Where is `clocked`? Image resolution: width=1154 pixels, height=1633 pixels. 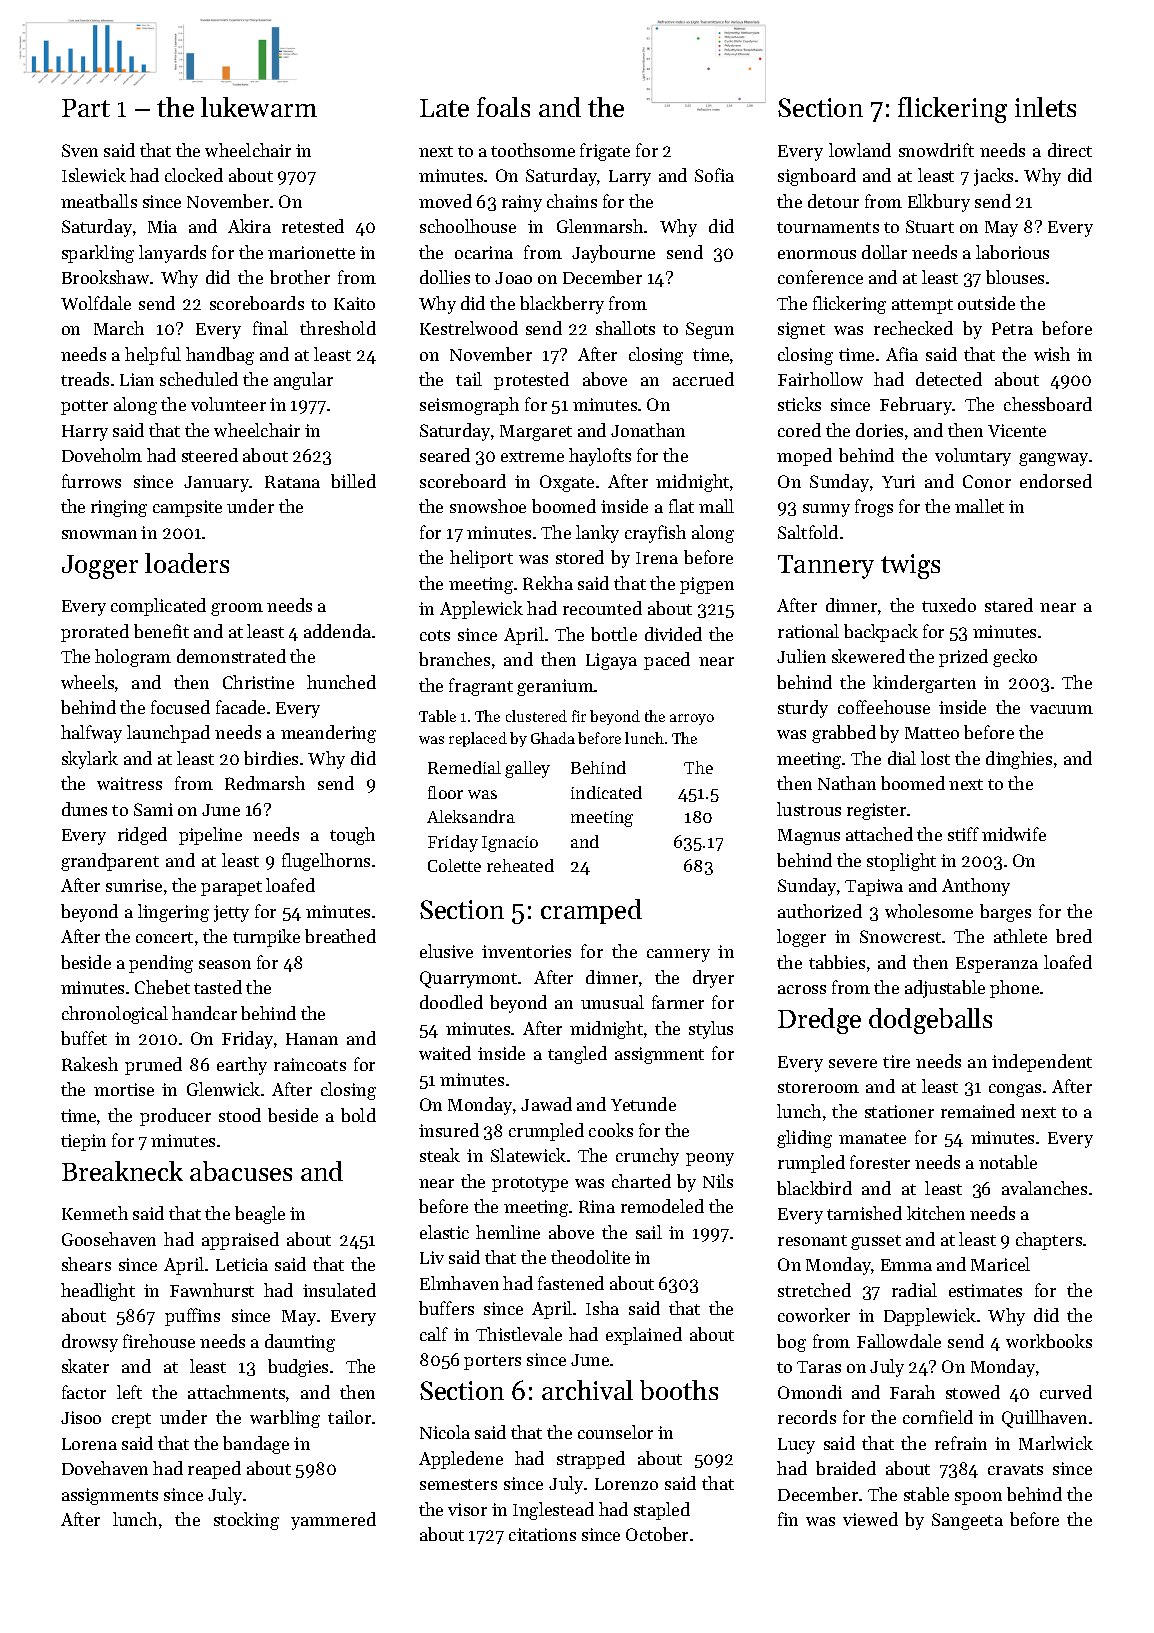 clocked is located at coordinates (194, 175).
